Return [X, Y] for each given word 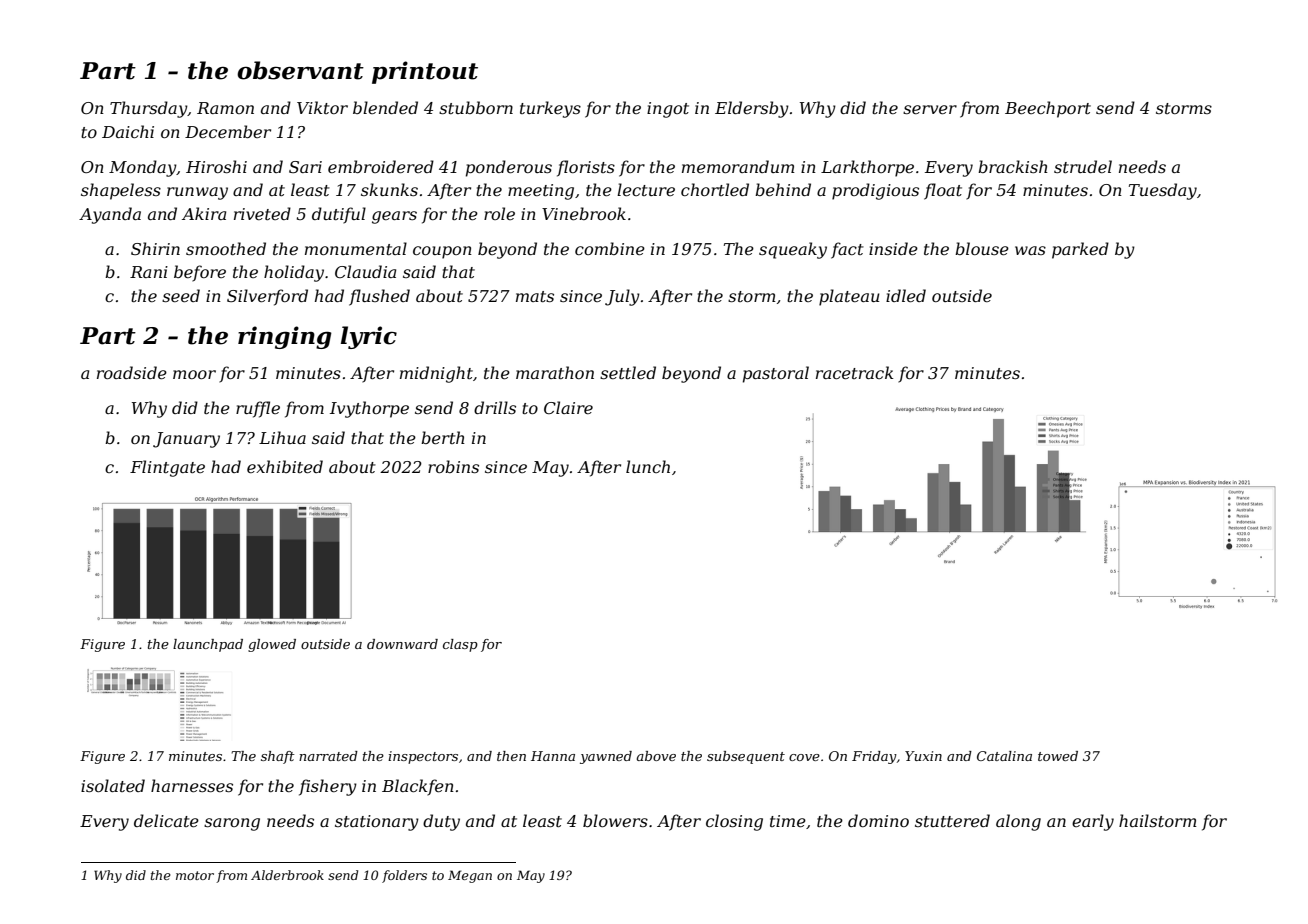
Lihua [282, 437]
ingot [668, 110]
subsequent [746, 757]
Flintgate [167, 468]
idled [906, 295]
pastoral [776, 374]
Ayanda [110, 215]
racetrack [854, 372]
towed [1058, 756]
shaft [278, 757]
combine [610, 248]
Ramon [225, 108]
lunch [648, 466]
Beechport [1048, 109]
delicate [166, 820]
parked [1080, 250]
